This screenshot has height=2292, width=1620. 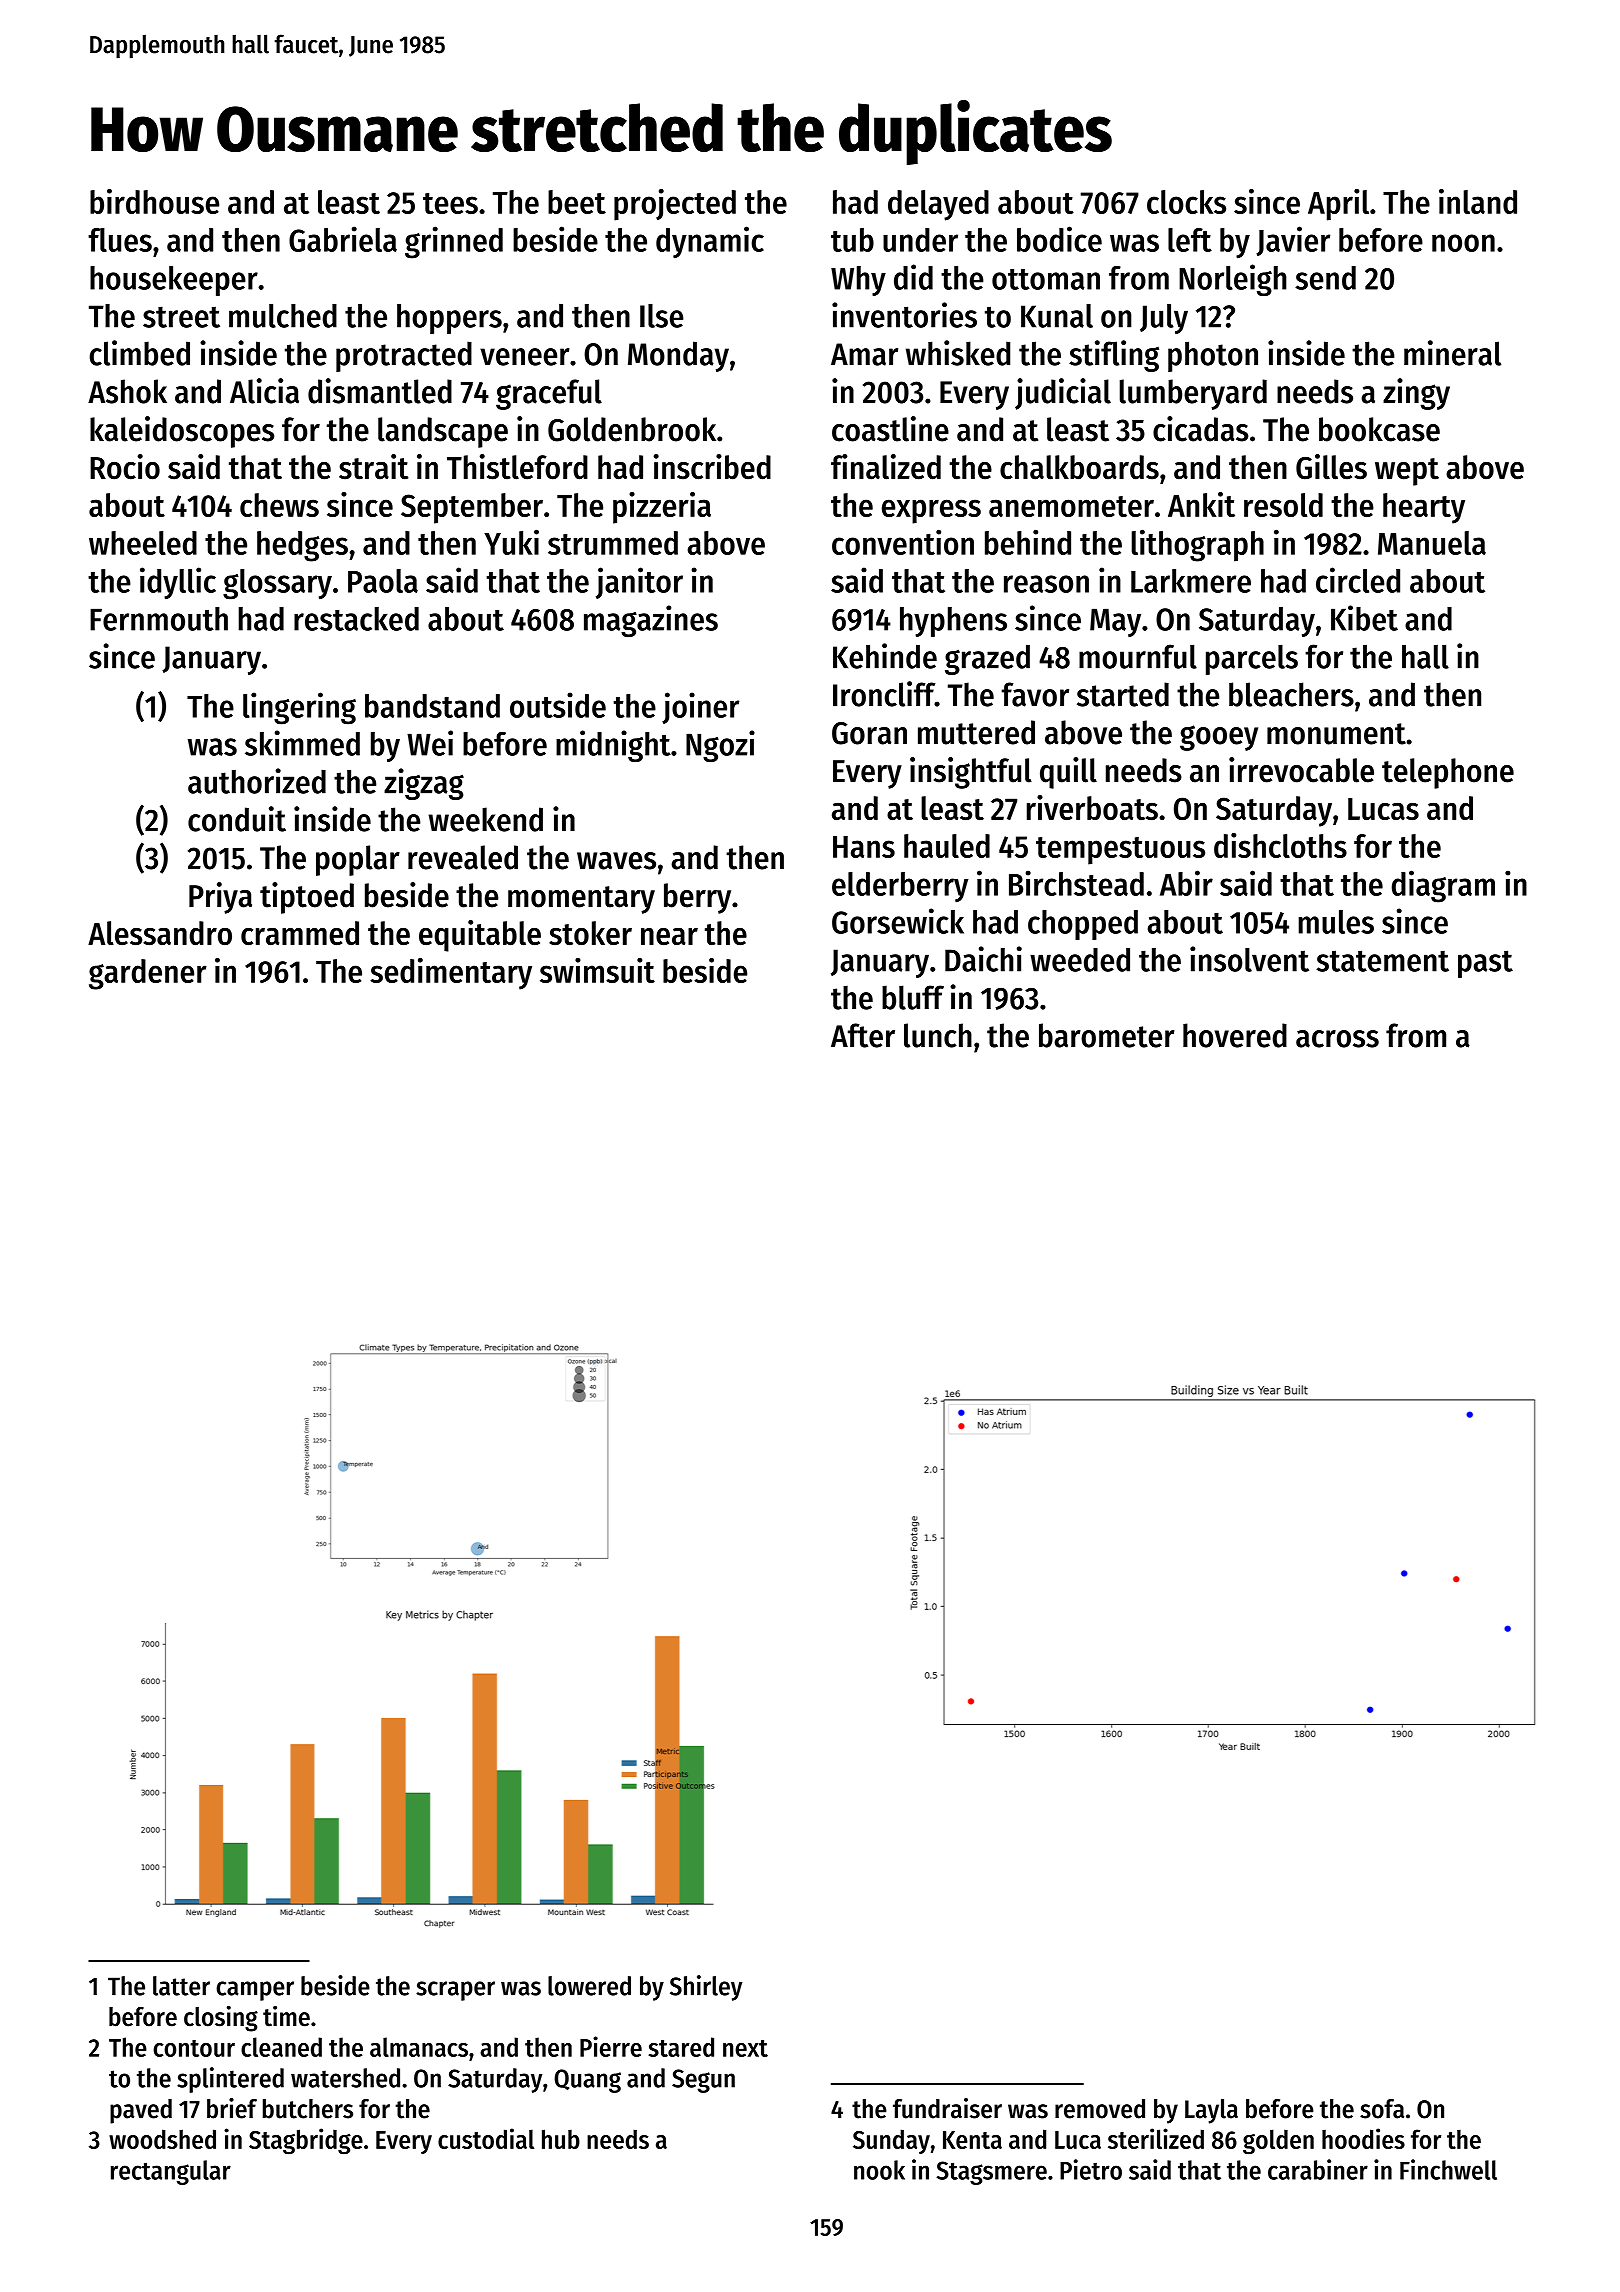 What do you see at coordinates (148, 974) in the screenshot?
I see `gardener` at bounding box center [148, 974].
